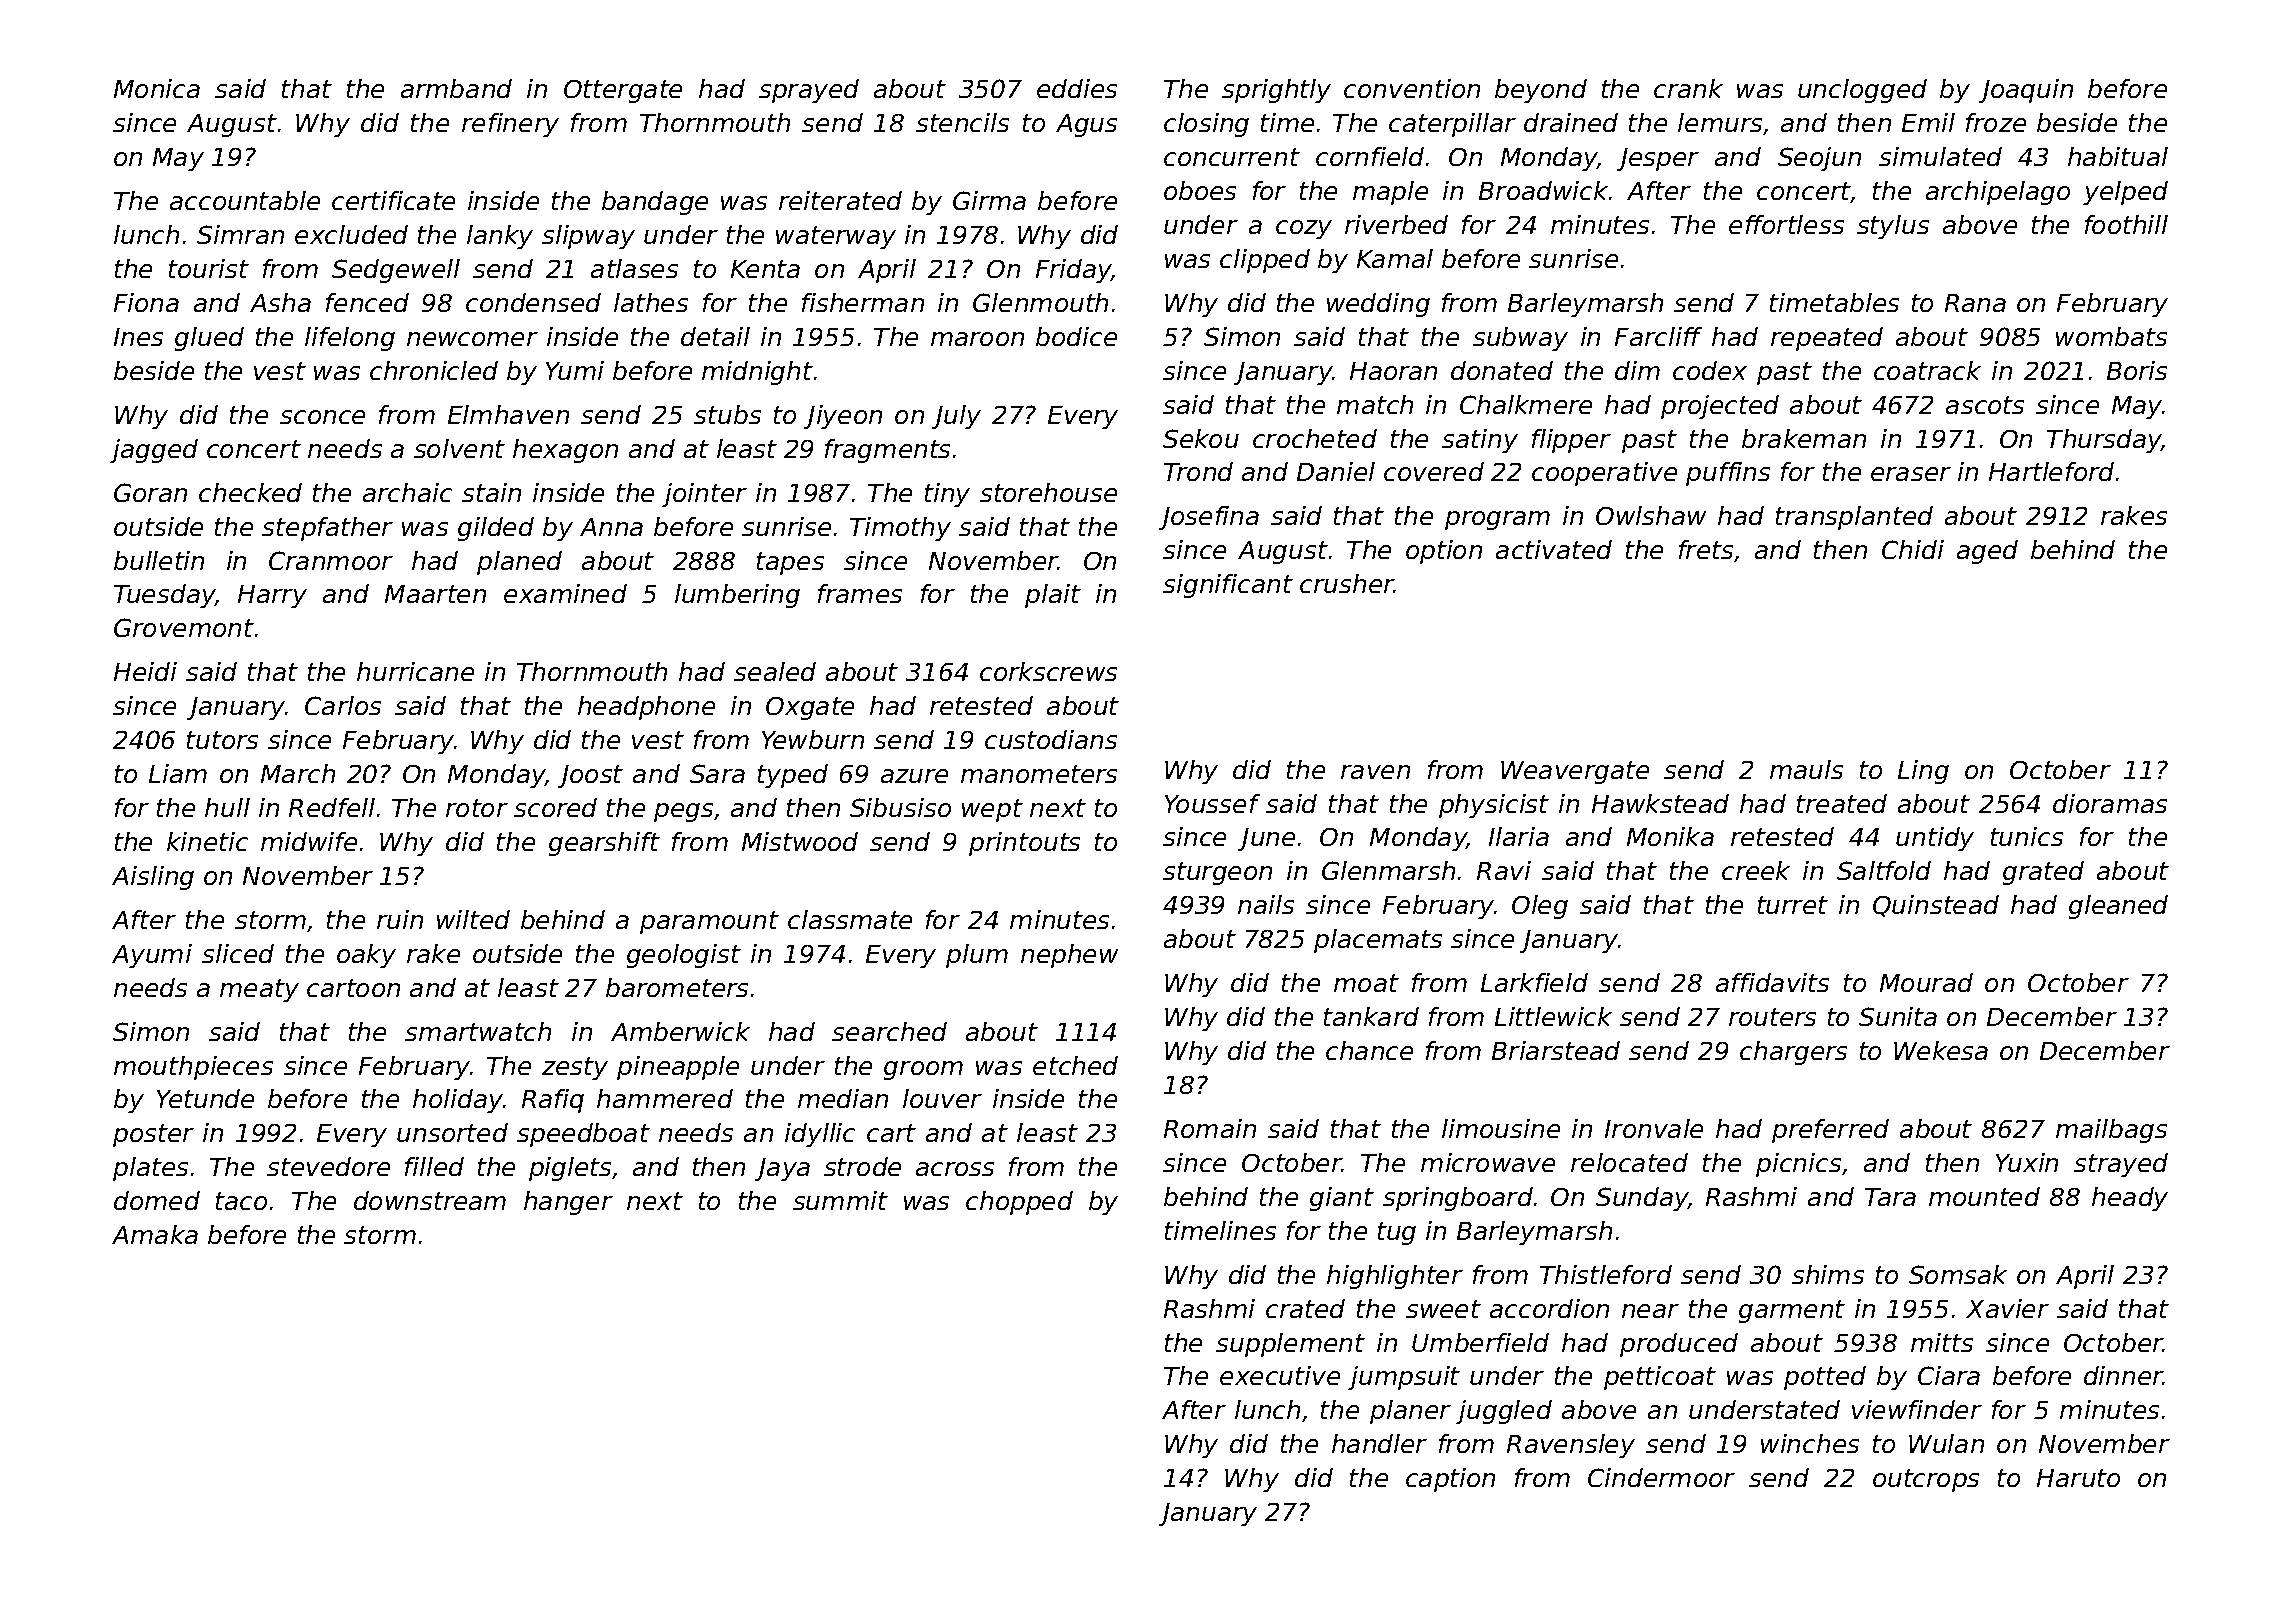 This screenshot has height=1614, width=2282. What do you see at coordinates (1276, 91) in the screenshot?
I see `sprightly` at bounding box center [1276, 91].
